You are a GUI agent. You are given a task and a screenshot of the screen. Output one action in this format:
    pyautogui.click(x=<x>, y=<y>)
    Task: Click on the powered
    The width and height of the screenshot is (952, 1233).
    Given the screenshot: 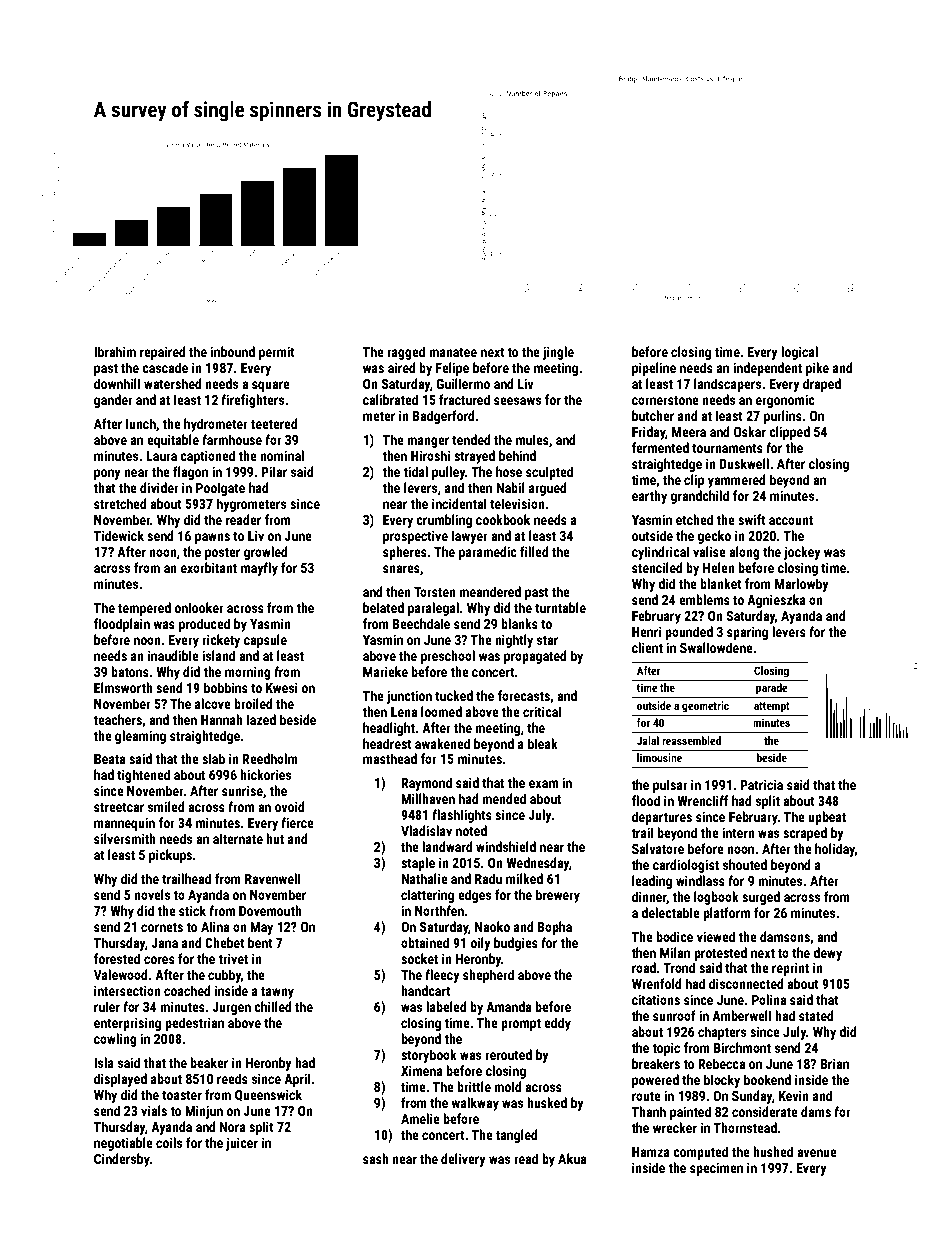 What is the action you would take?
    pyautogui.click(x=655, y=1081)
